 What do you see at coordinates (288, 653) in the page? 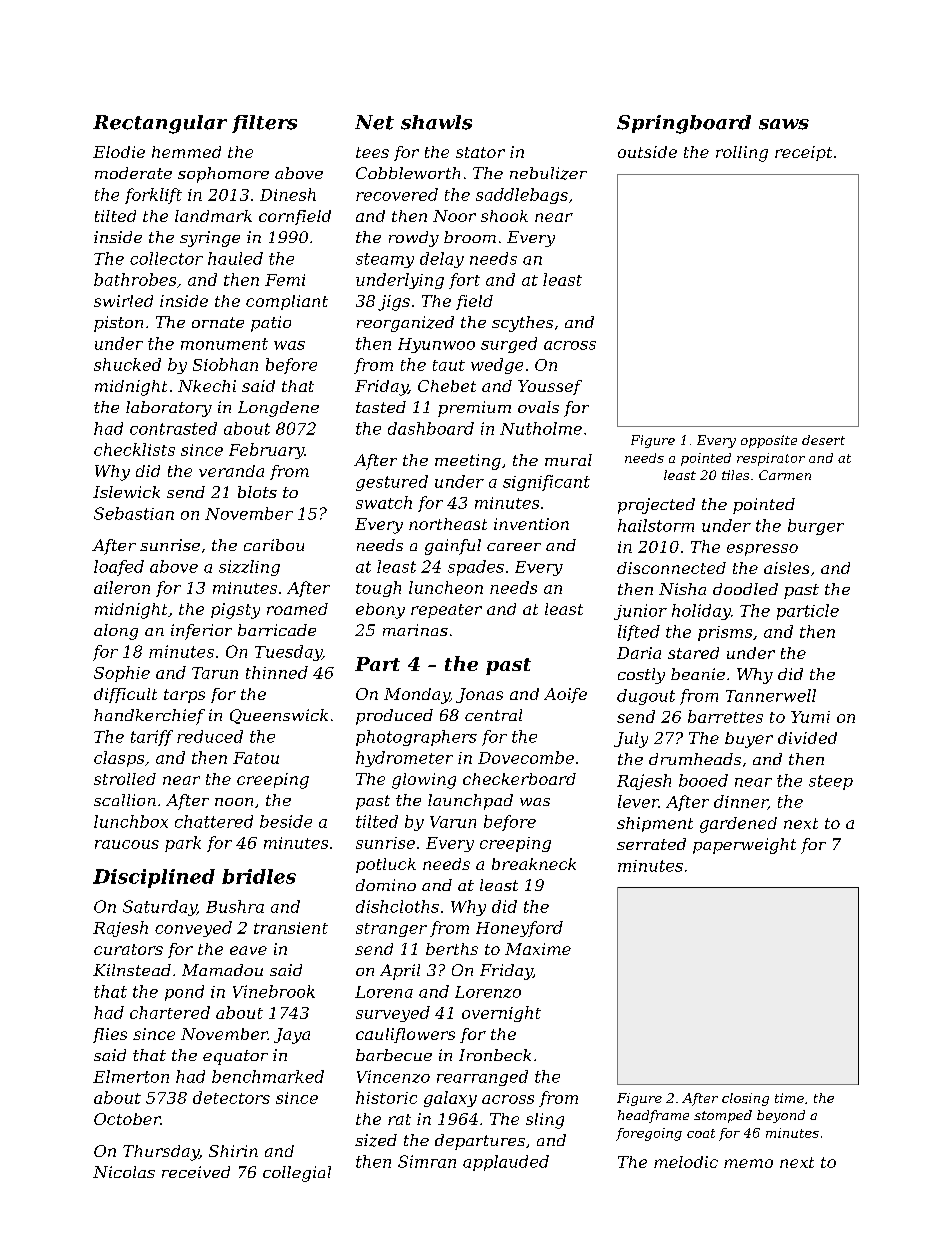
I see `Tuesday` at bounding box center [288, 653].
